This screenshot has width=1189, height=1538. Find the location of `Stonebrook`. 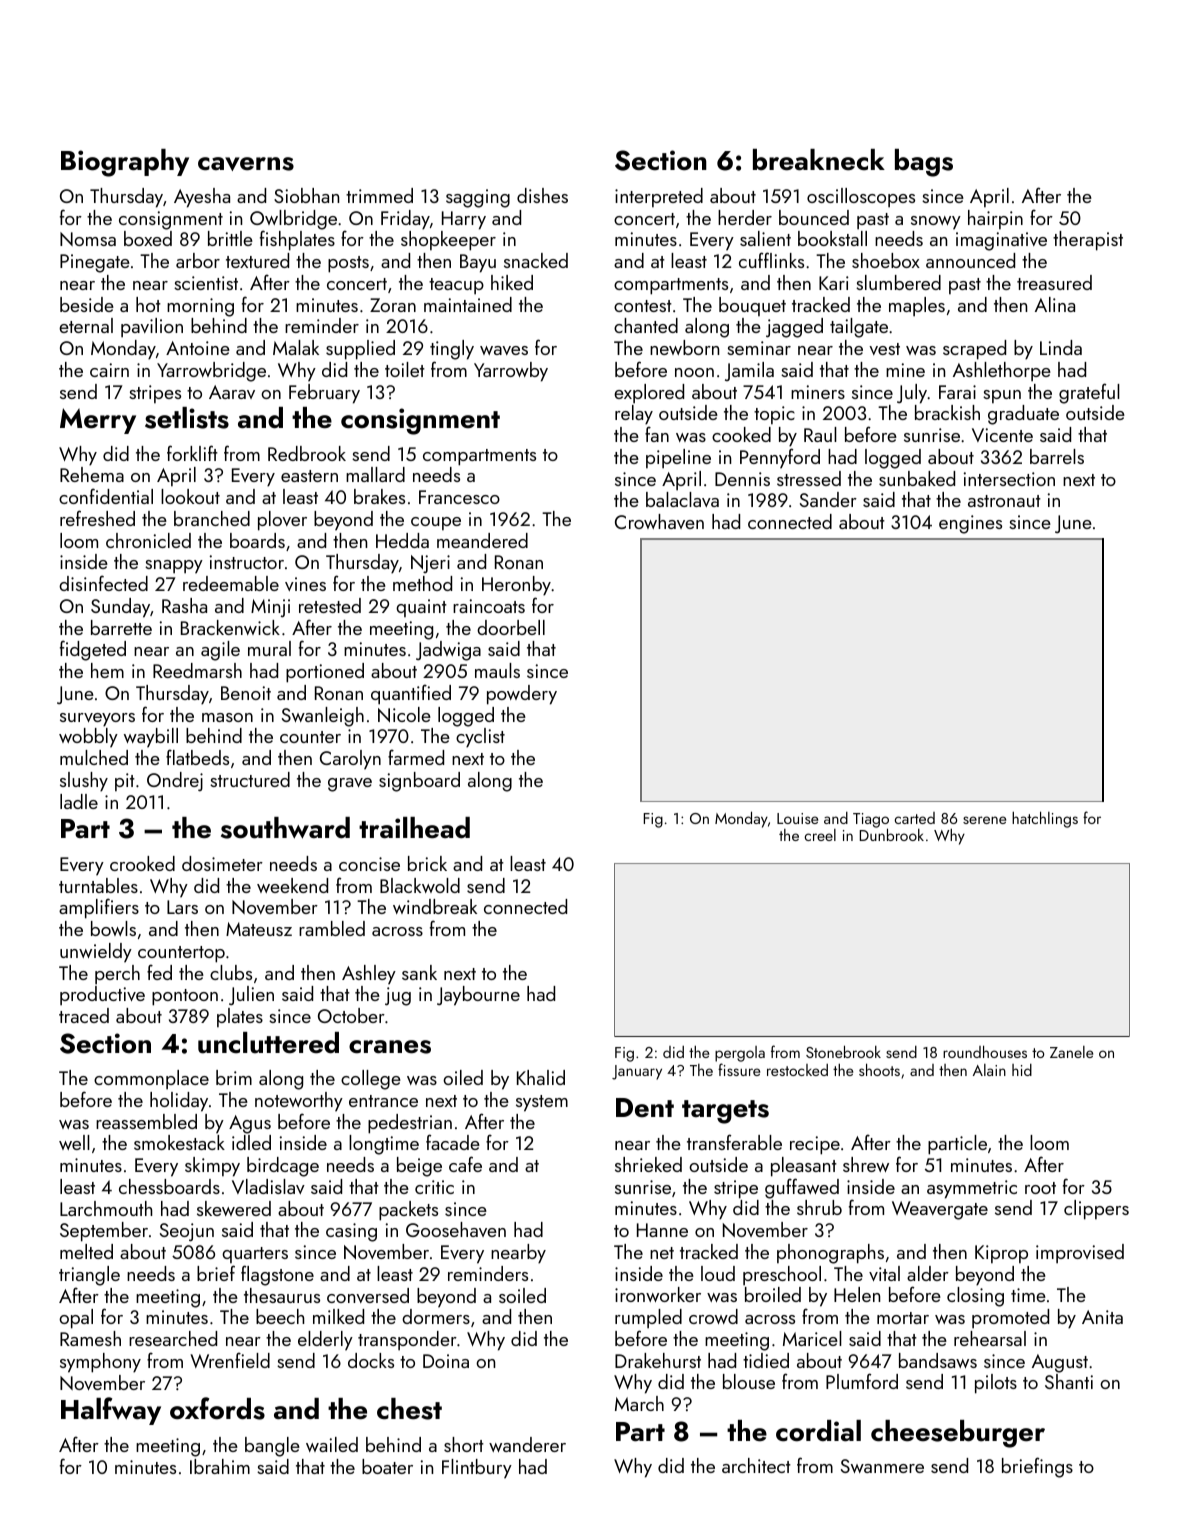

Stonebrook is located at coordinates (843, 1051).
